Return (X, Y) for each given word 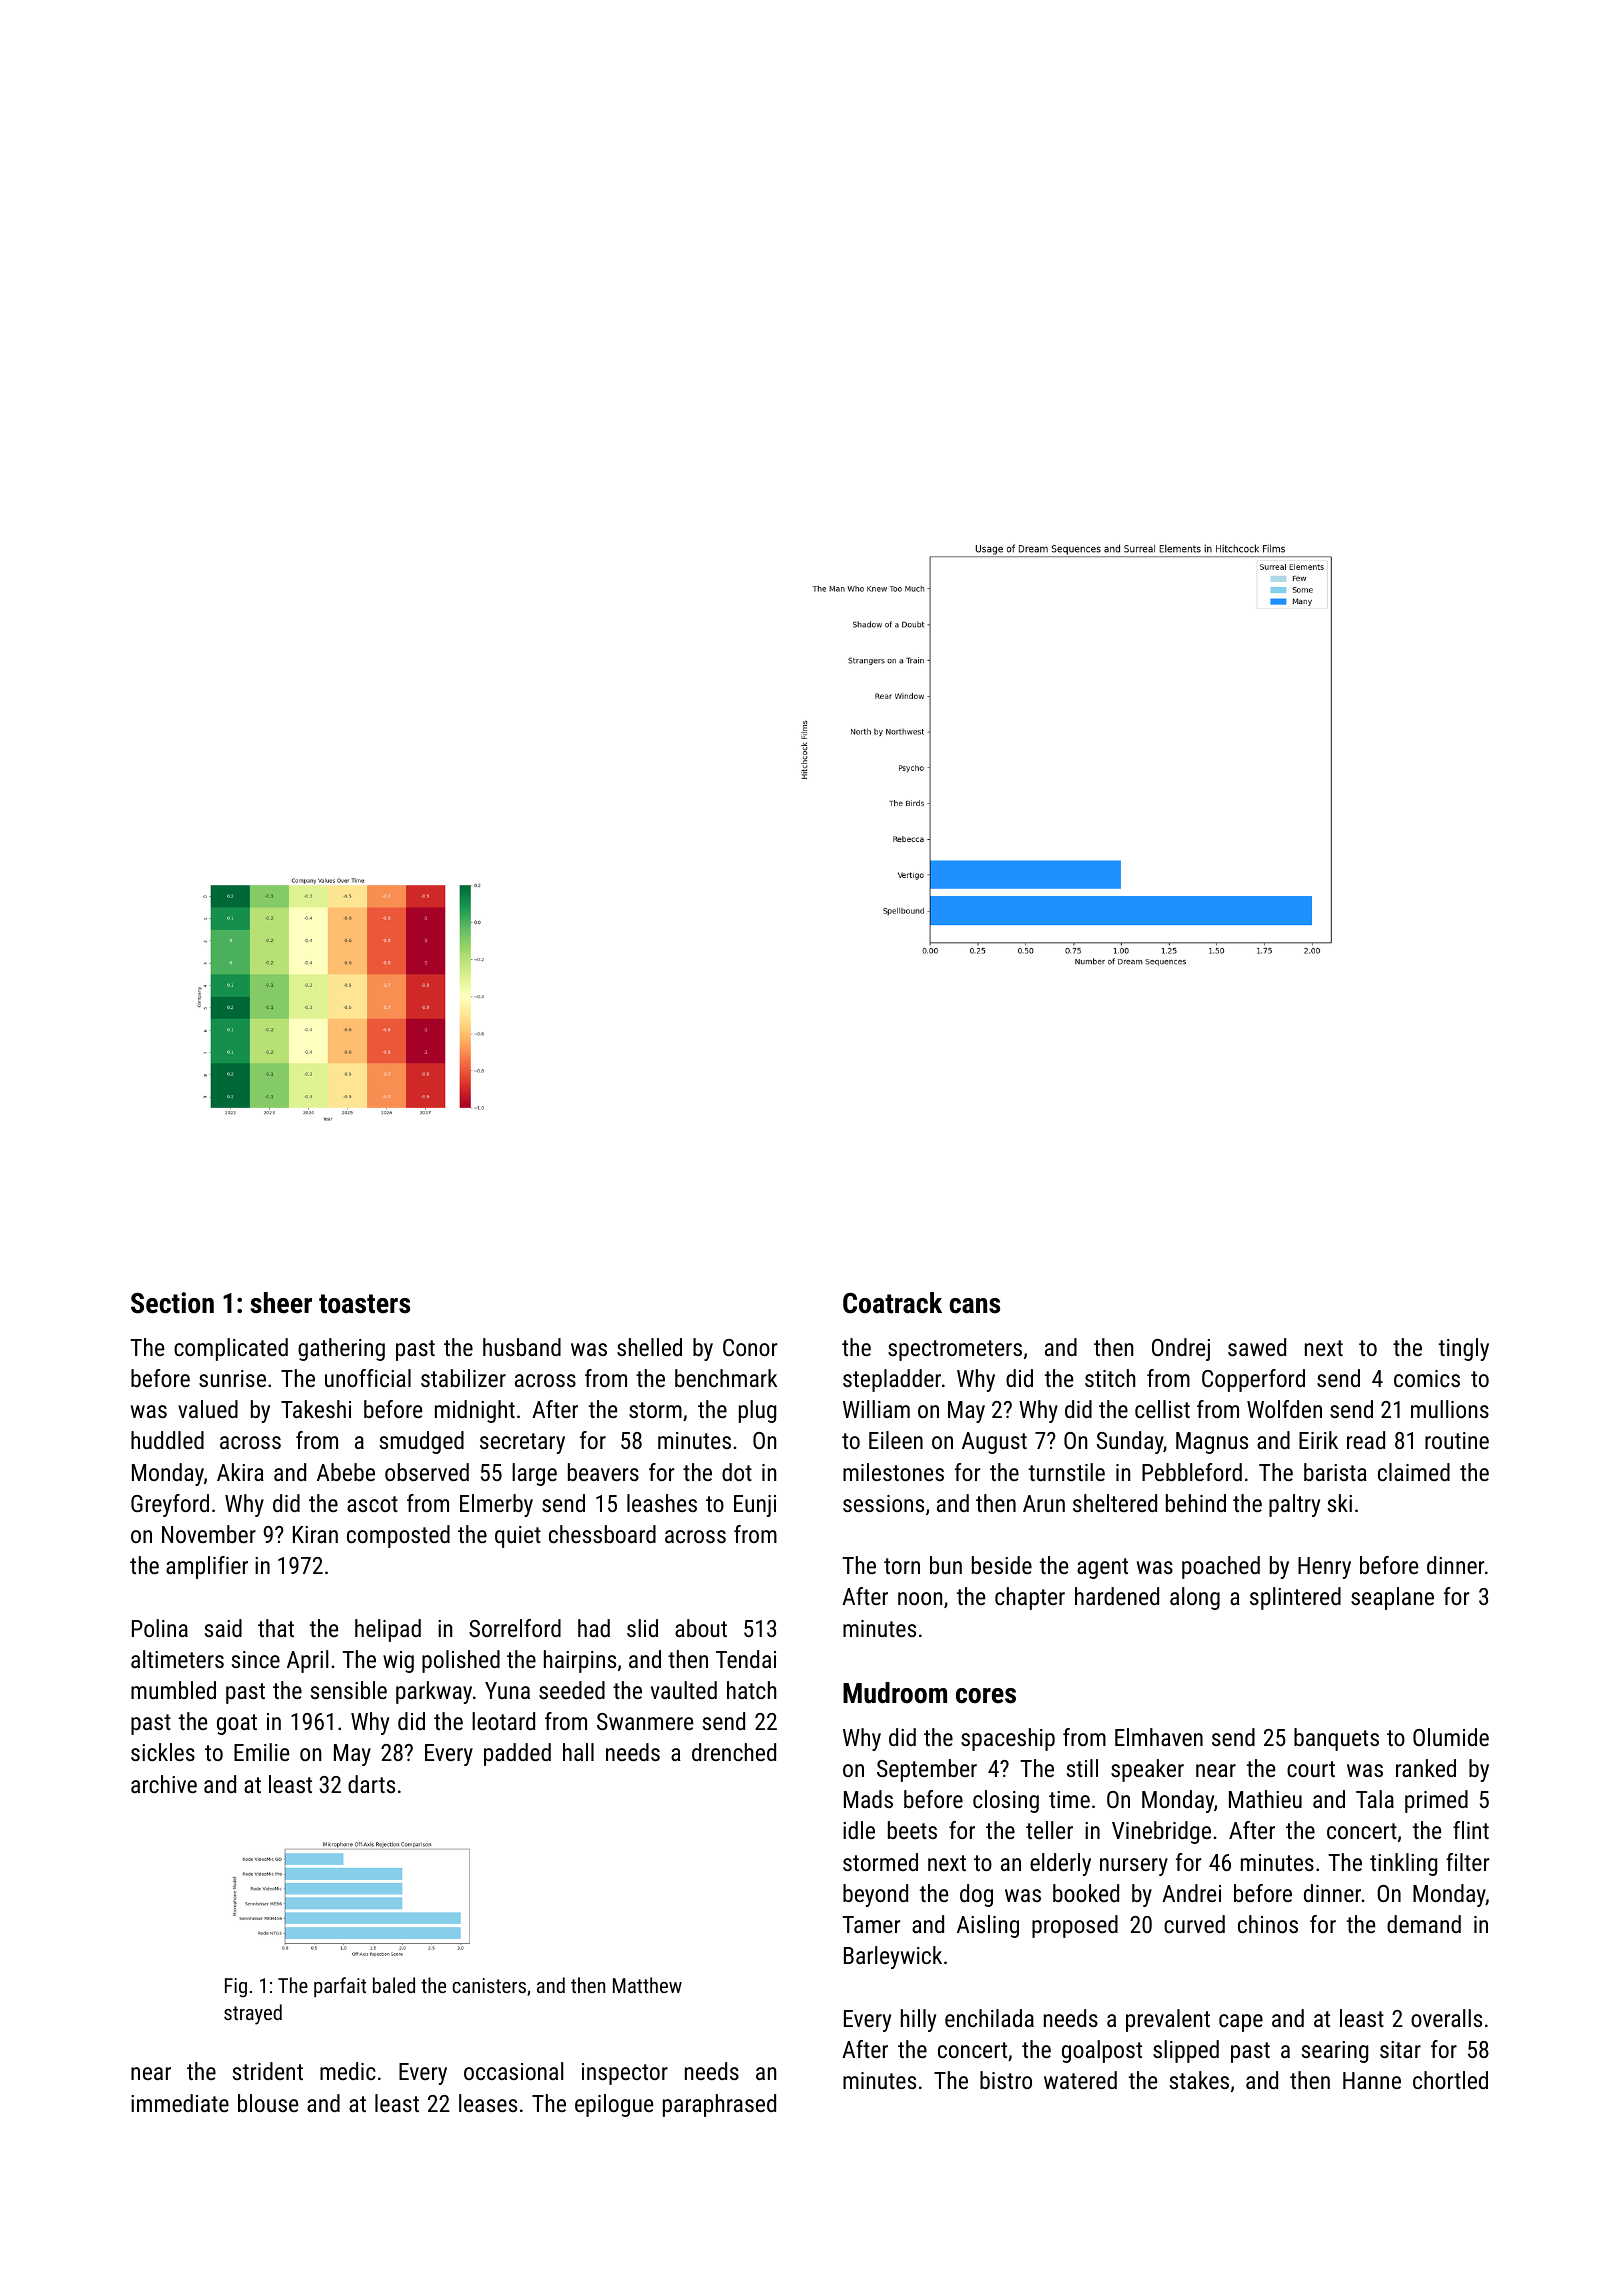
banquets (1336, 1739)
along (1195, 1598)
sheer (281, 1303)
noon (920, 1598)
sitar (1400, 2049)
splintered (1295, 1598)
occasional (514, 2071)
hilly (918, 2020)
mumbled (173, 1690)
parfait (340, 1987)
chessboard (602, 1534)
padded (517, 1754)
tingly (1464, 1349)
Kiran (315, 1534)
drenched (734, 1752)
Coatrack (892, 1303)
